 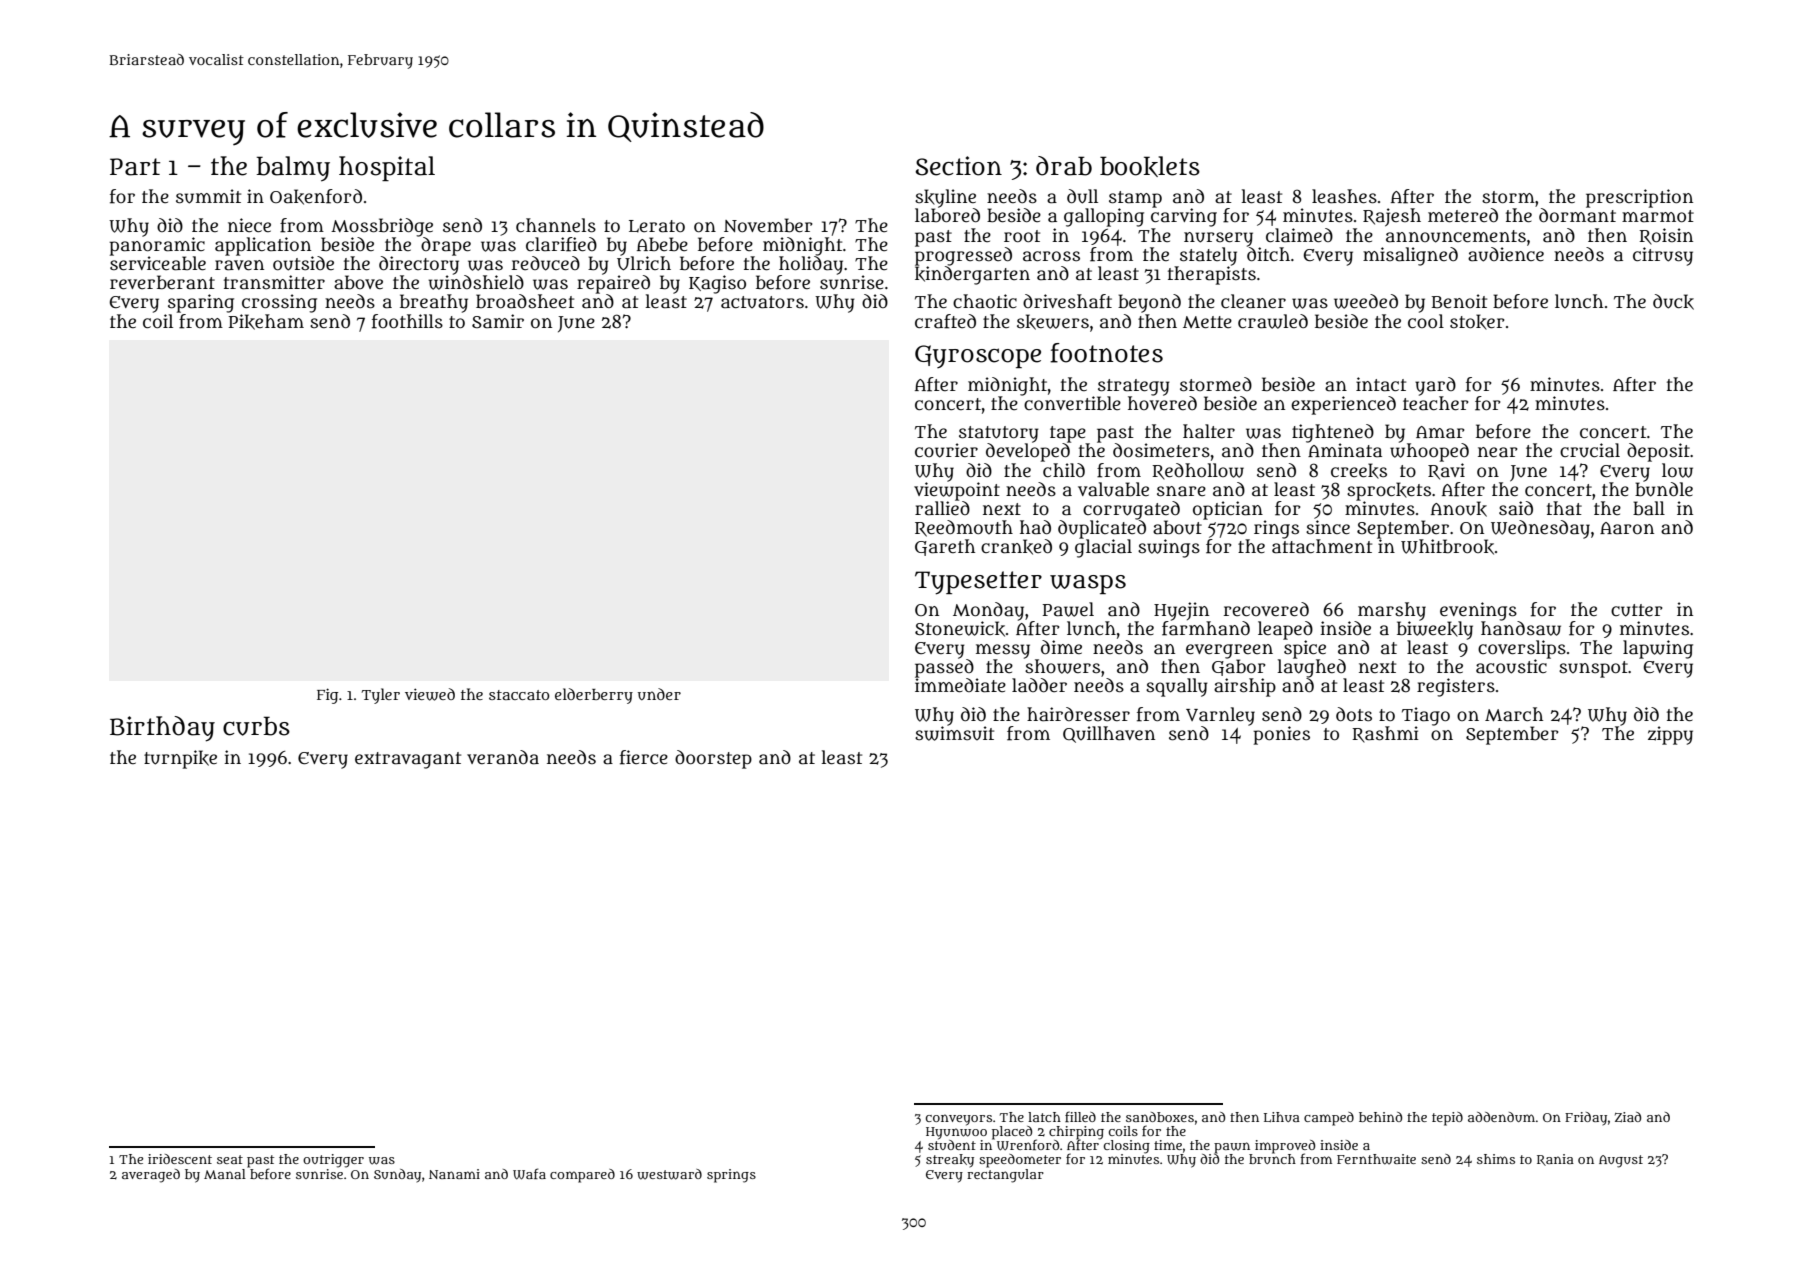 I want to click on Section, so click(x=958, y=166).
